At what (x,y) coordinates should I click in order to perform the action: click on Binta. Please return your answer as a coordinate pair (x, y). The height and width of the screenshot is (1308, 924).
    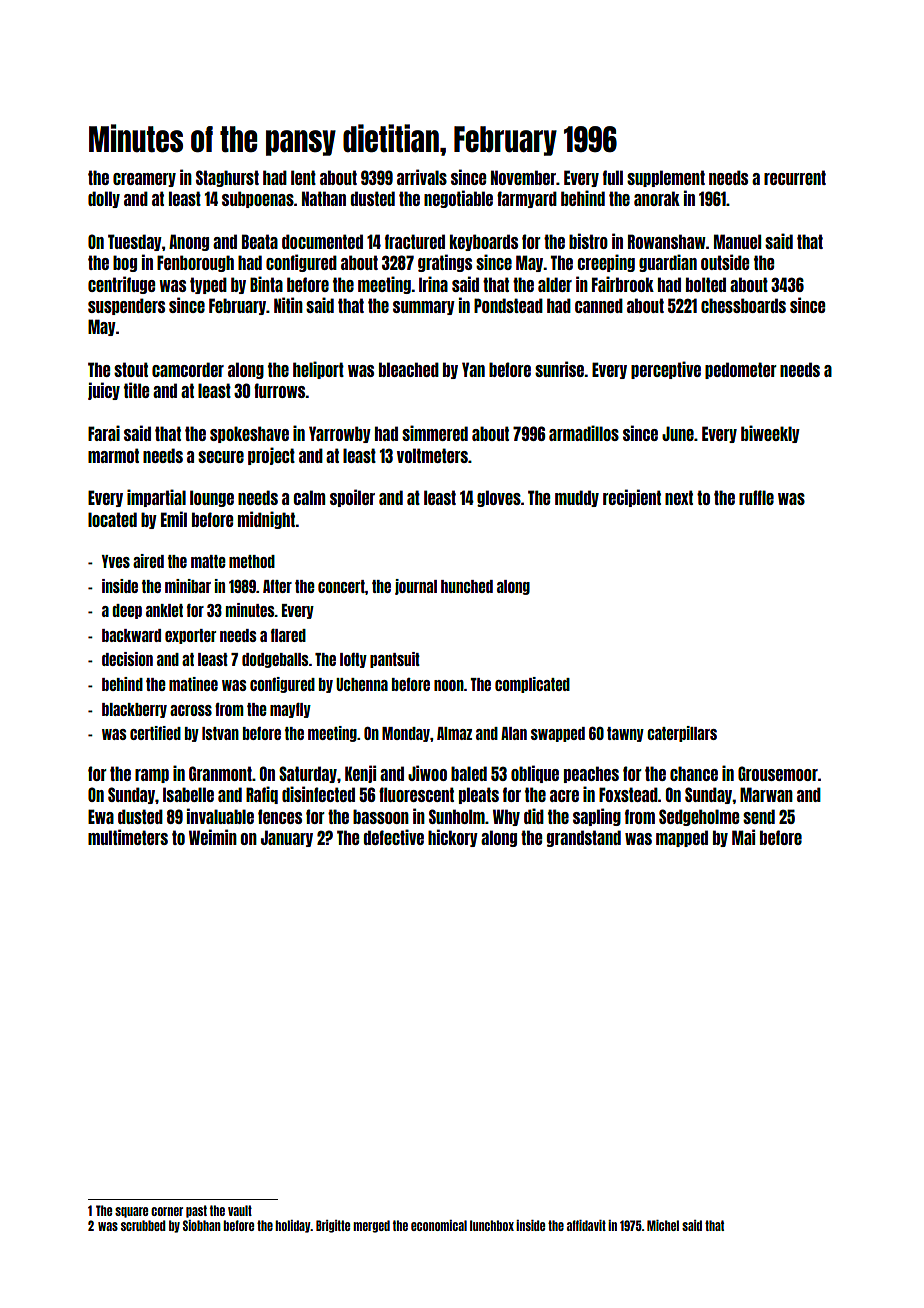
    Looking at the image, I should click on (266, 284).
